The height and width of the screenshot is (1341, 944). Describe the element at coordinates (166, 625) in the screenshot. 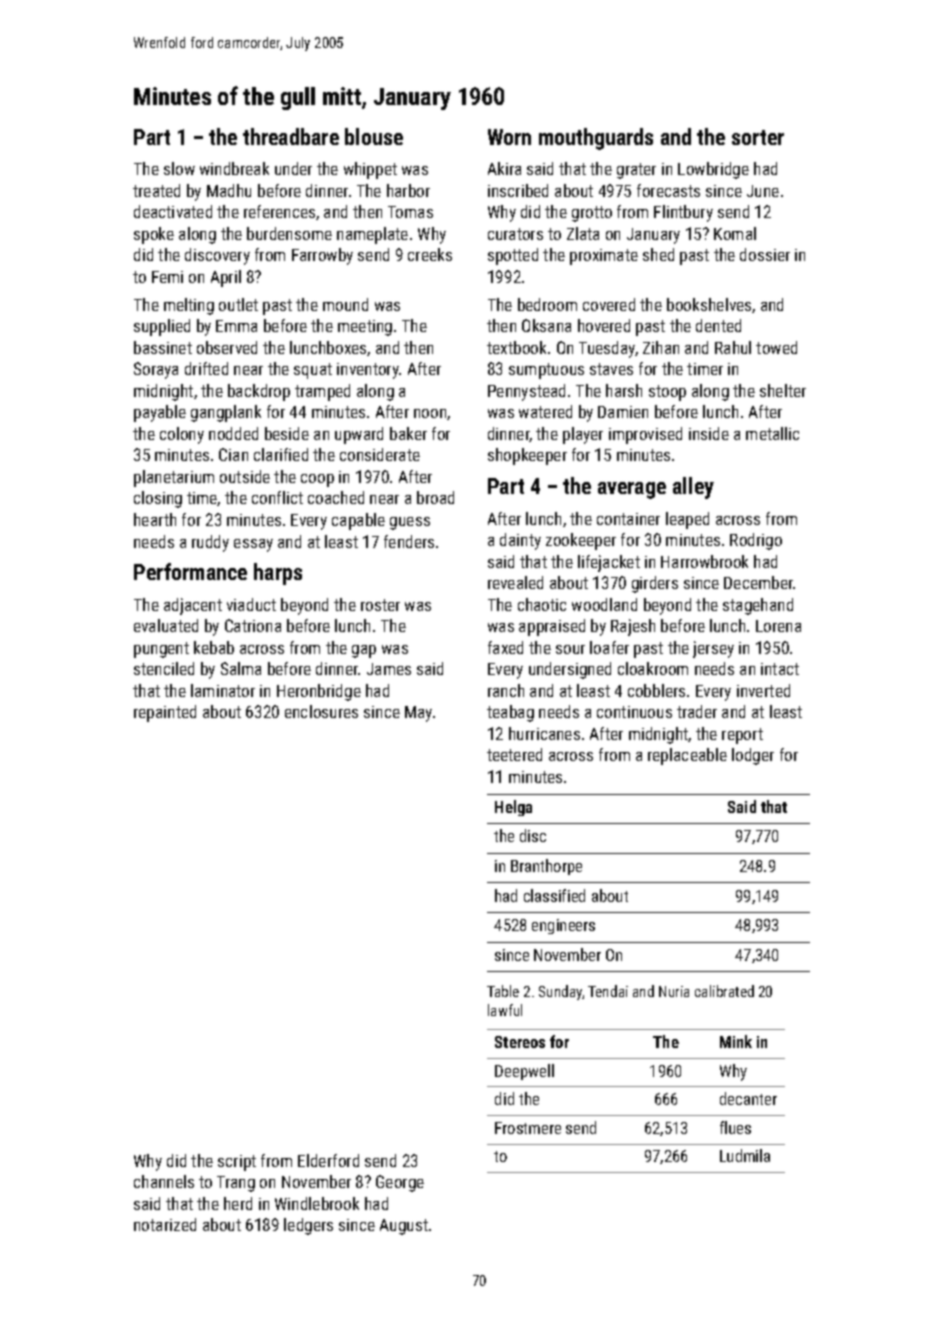

I see `evaluated` at that location.
